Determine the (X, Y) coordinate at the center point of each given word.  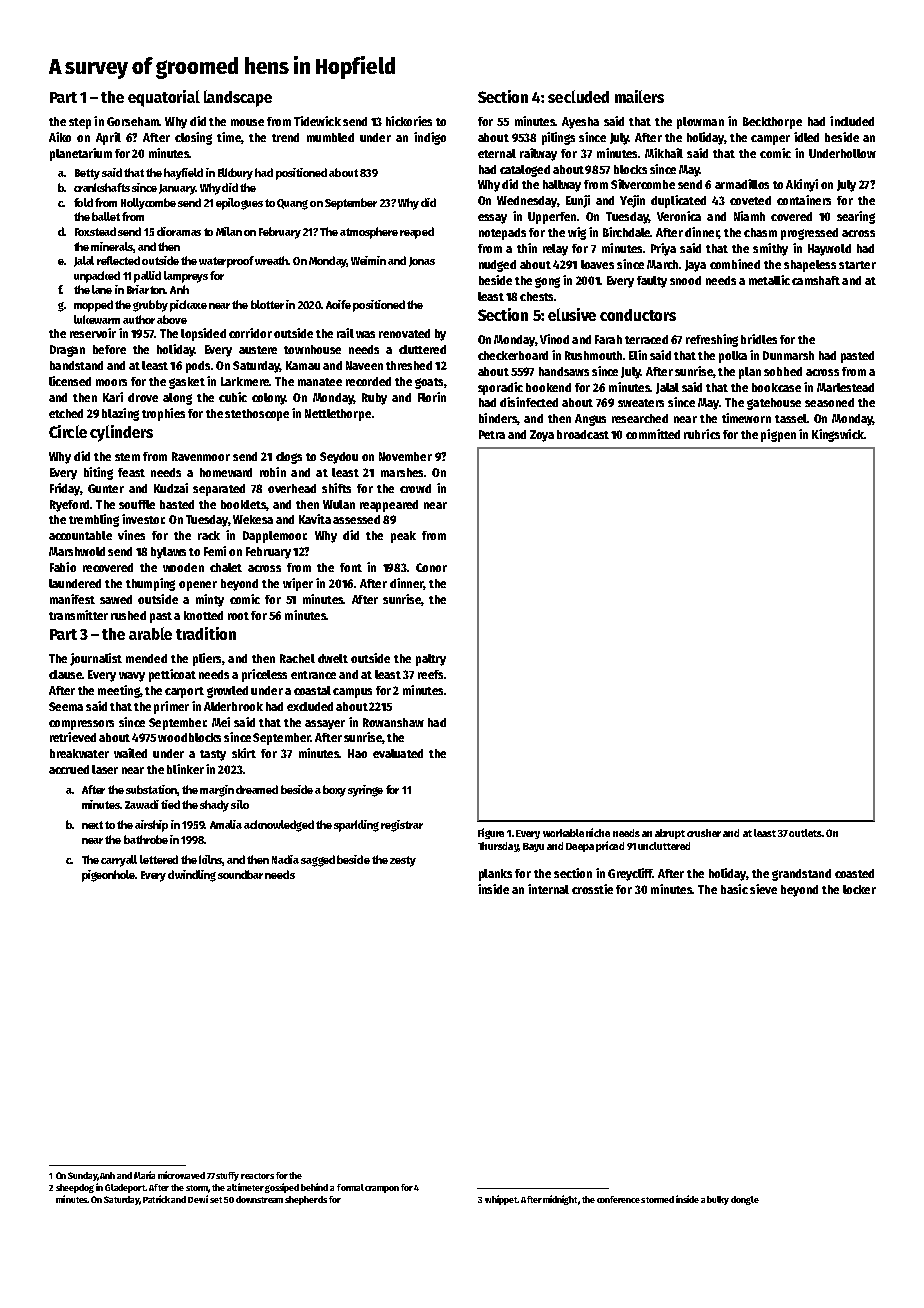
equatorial (164, 98)
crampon (382, 1189)
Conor (431, 567)
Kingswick (838, 435)
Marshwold (77, 551)
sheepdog (75, 1188)
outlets (805, 833)
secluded (578, 96)
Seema (66, 706)
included (852, 121)
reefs (430, 674)
